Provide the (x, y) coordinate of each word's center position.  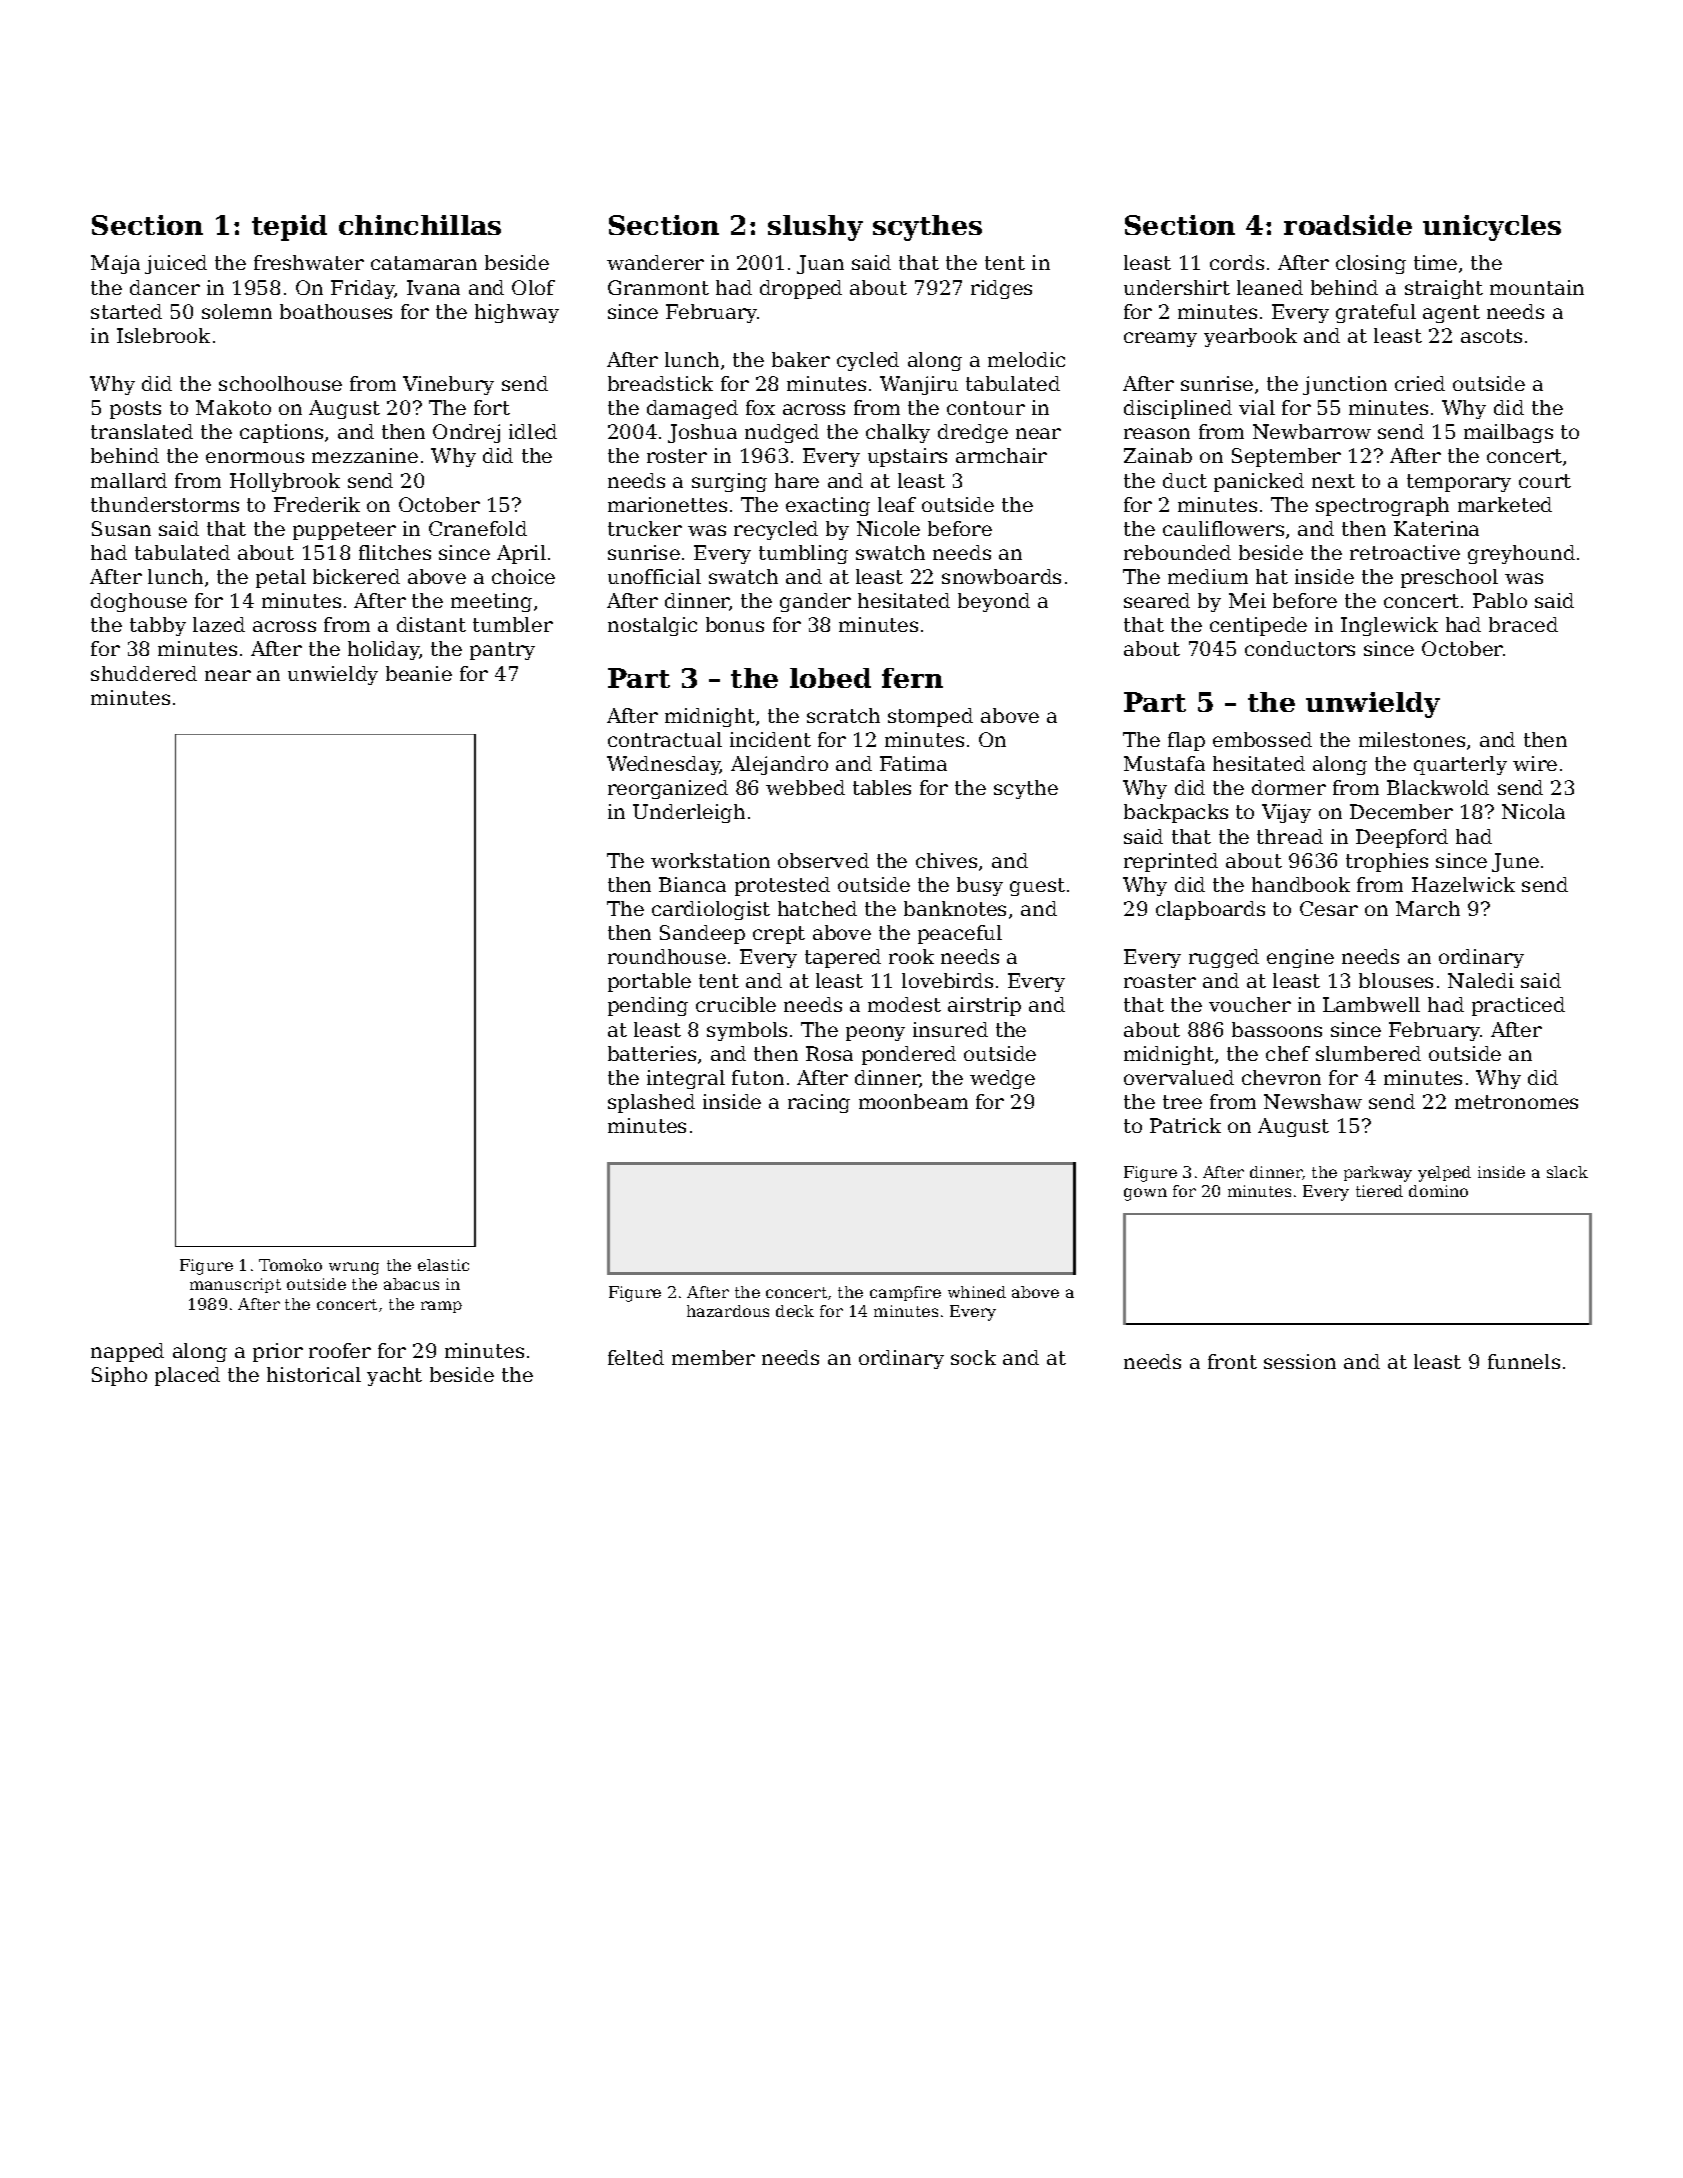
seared (1157, 600)
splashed (651, 1103)
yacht (394, 1376)
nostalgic (652, 626)
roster (677, 456)
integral (686, 1079)
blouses (1396, 980)
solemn (237, 311)
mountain (1537, 287)
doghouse (139, 602)
